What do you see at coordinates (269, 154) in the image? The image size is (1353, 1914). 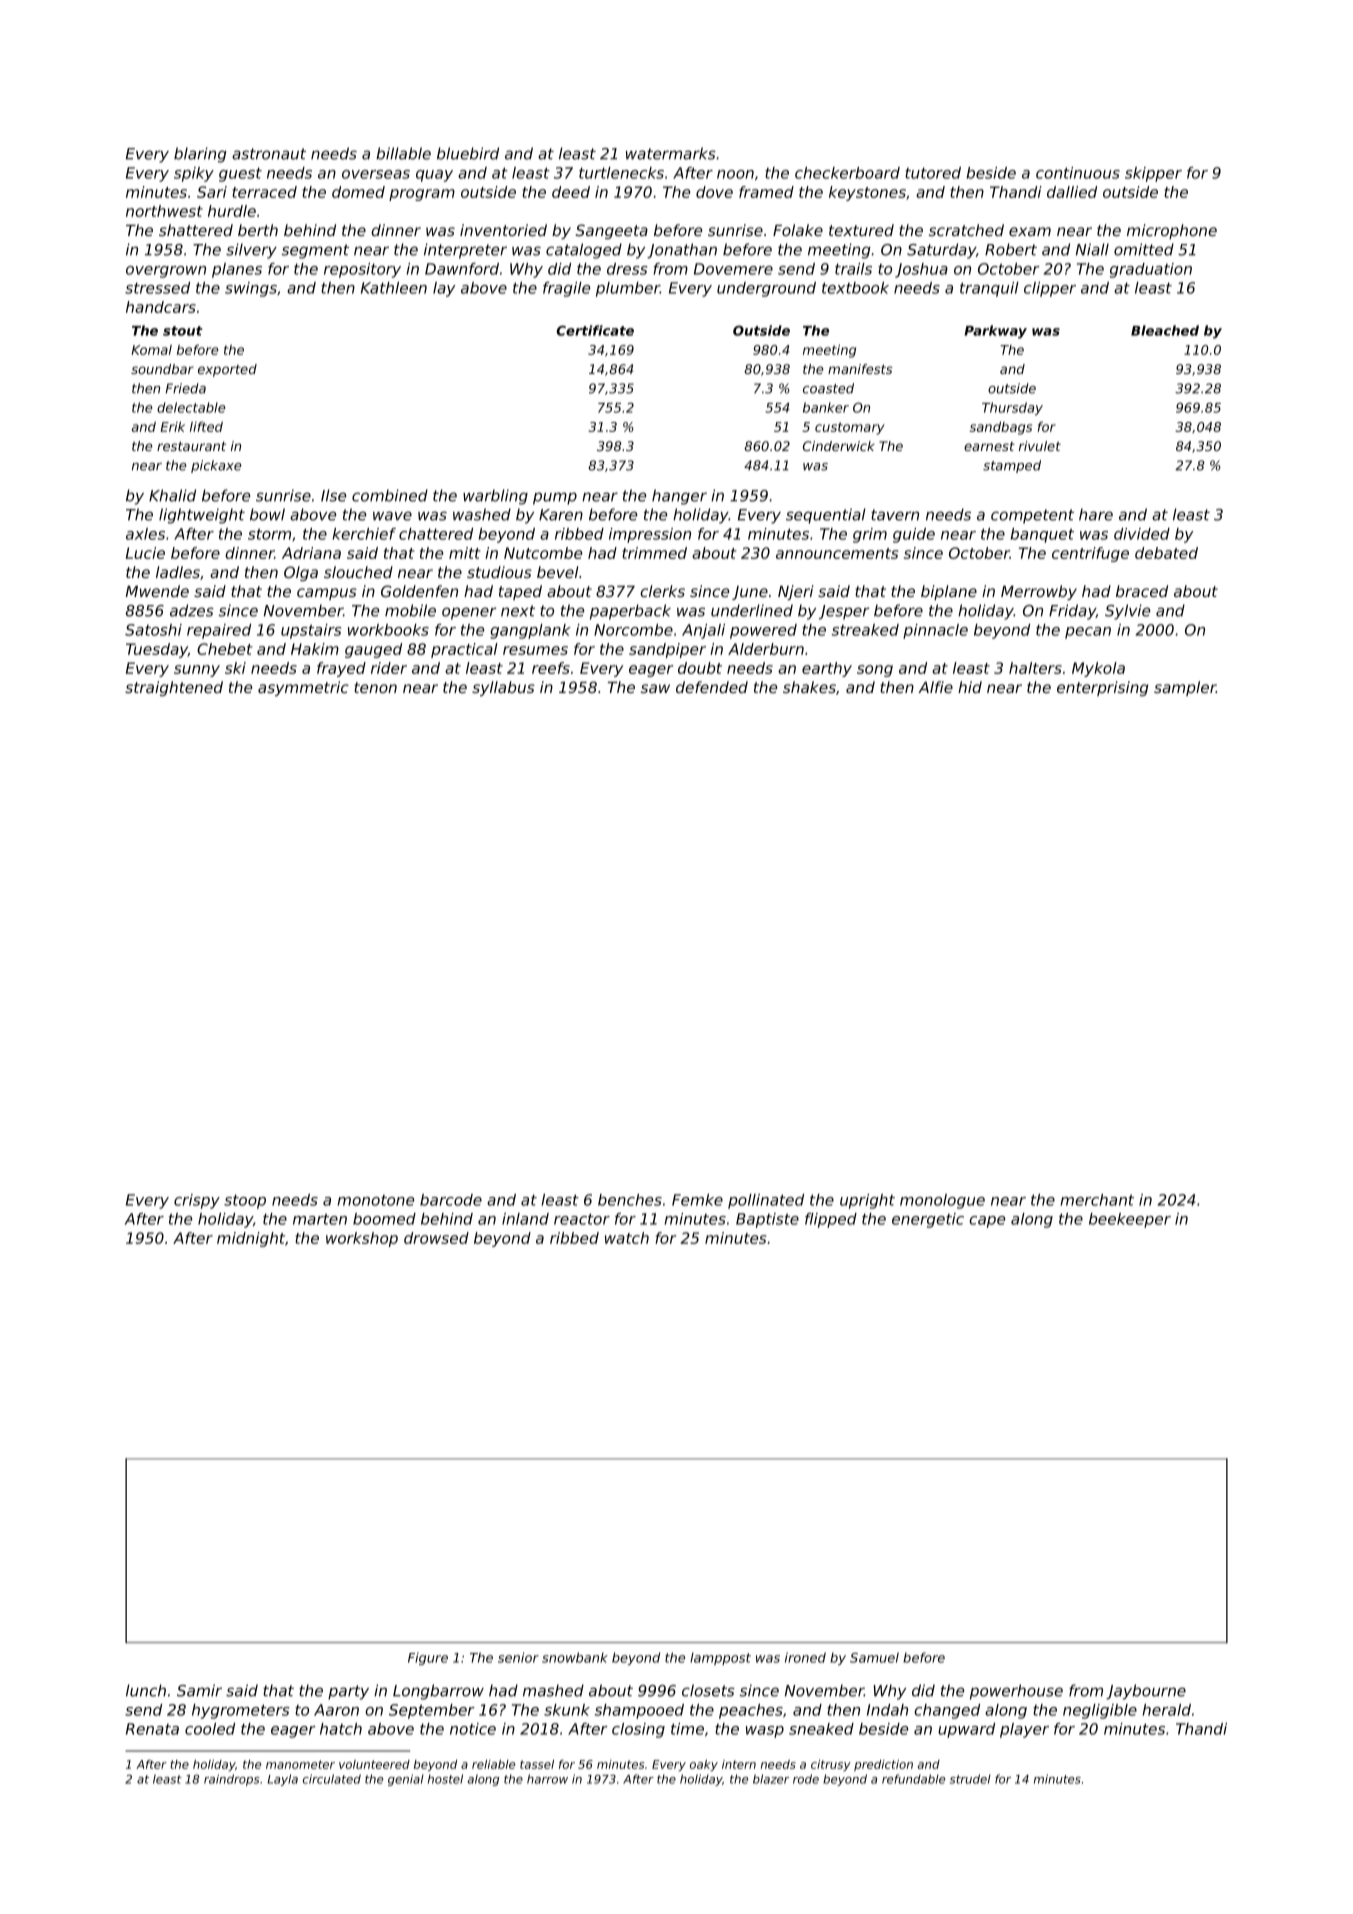 I see `astronaut` at bounding box center [269, 154].
